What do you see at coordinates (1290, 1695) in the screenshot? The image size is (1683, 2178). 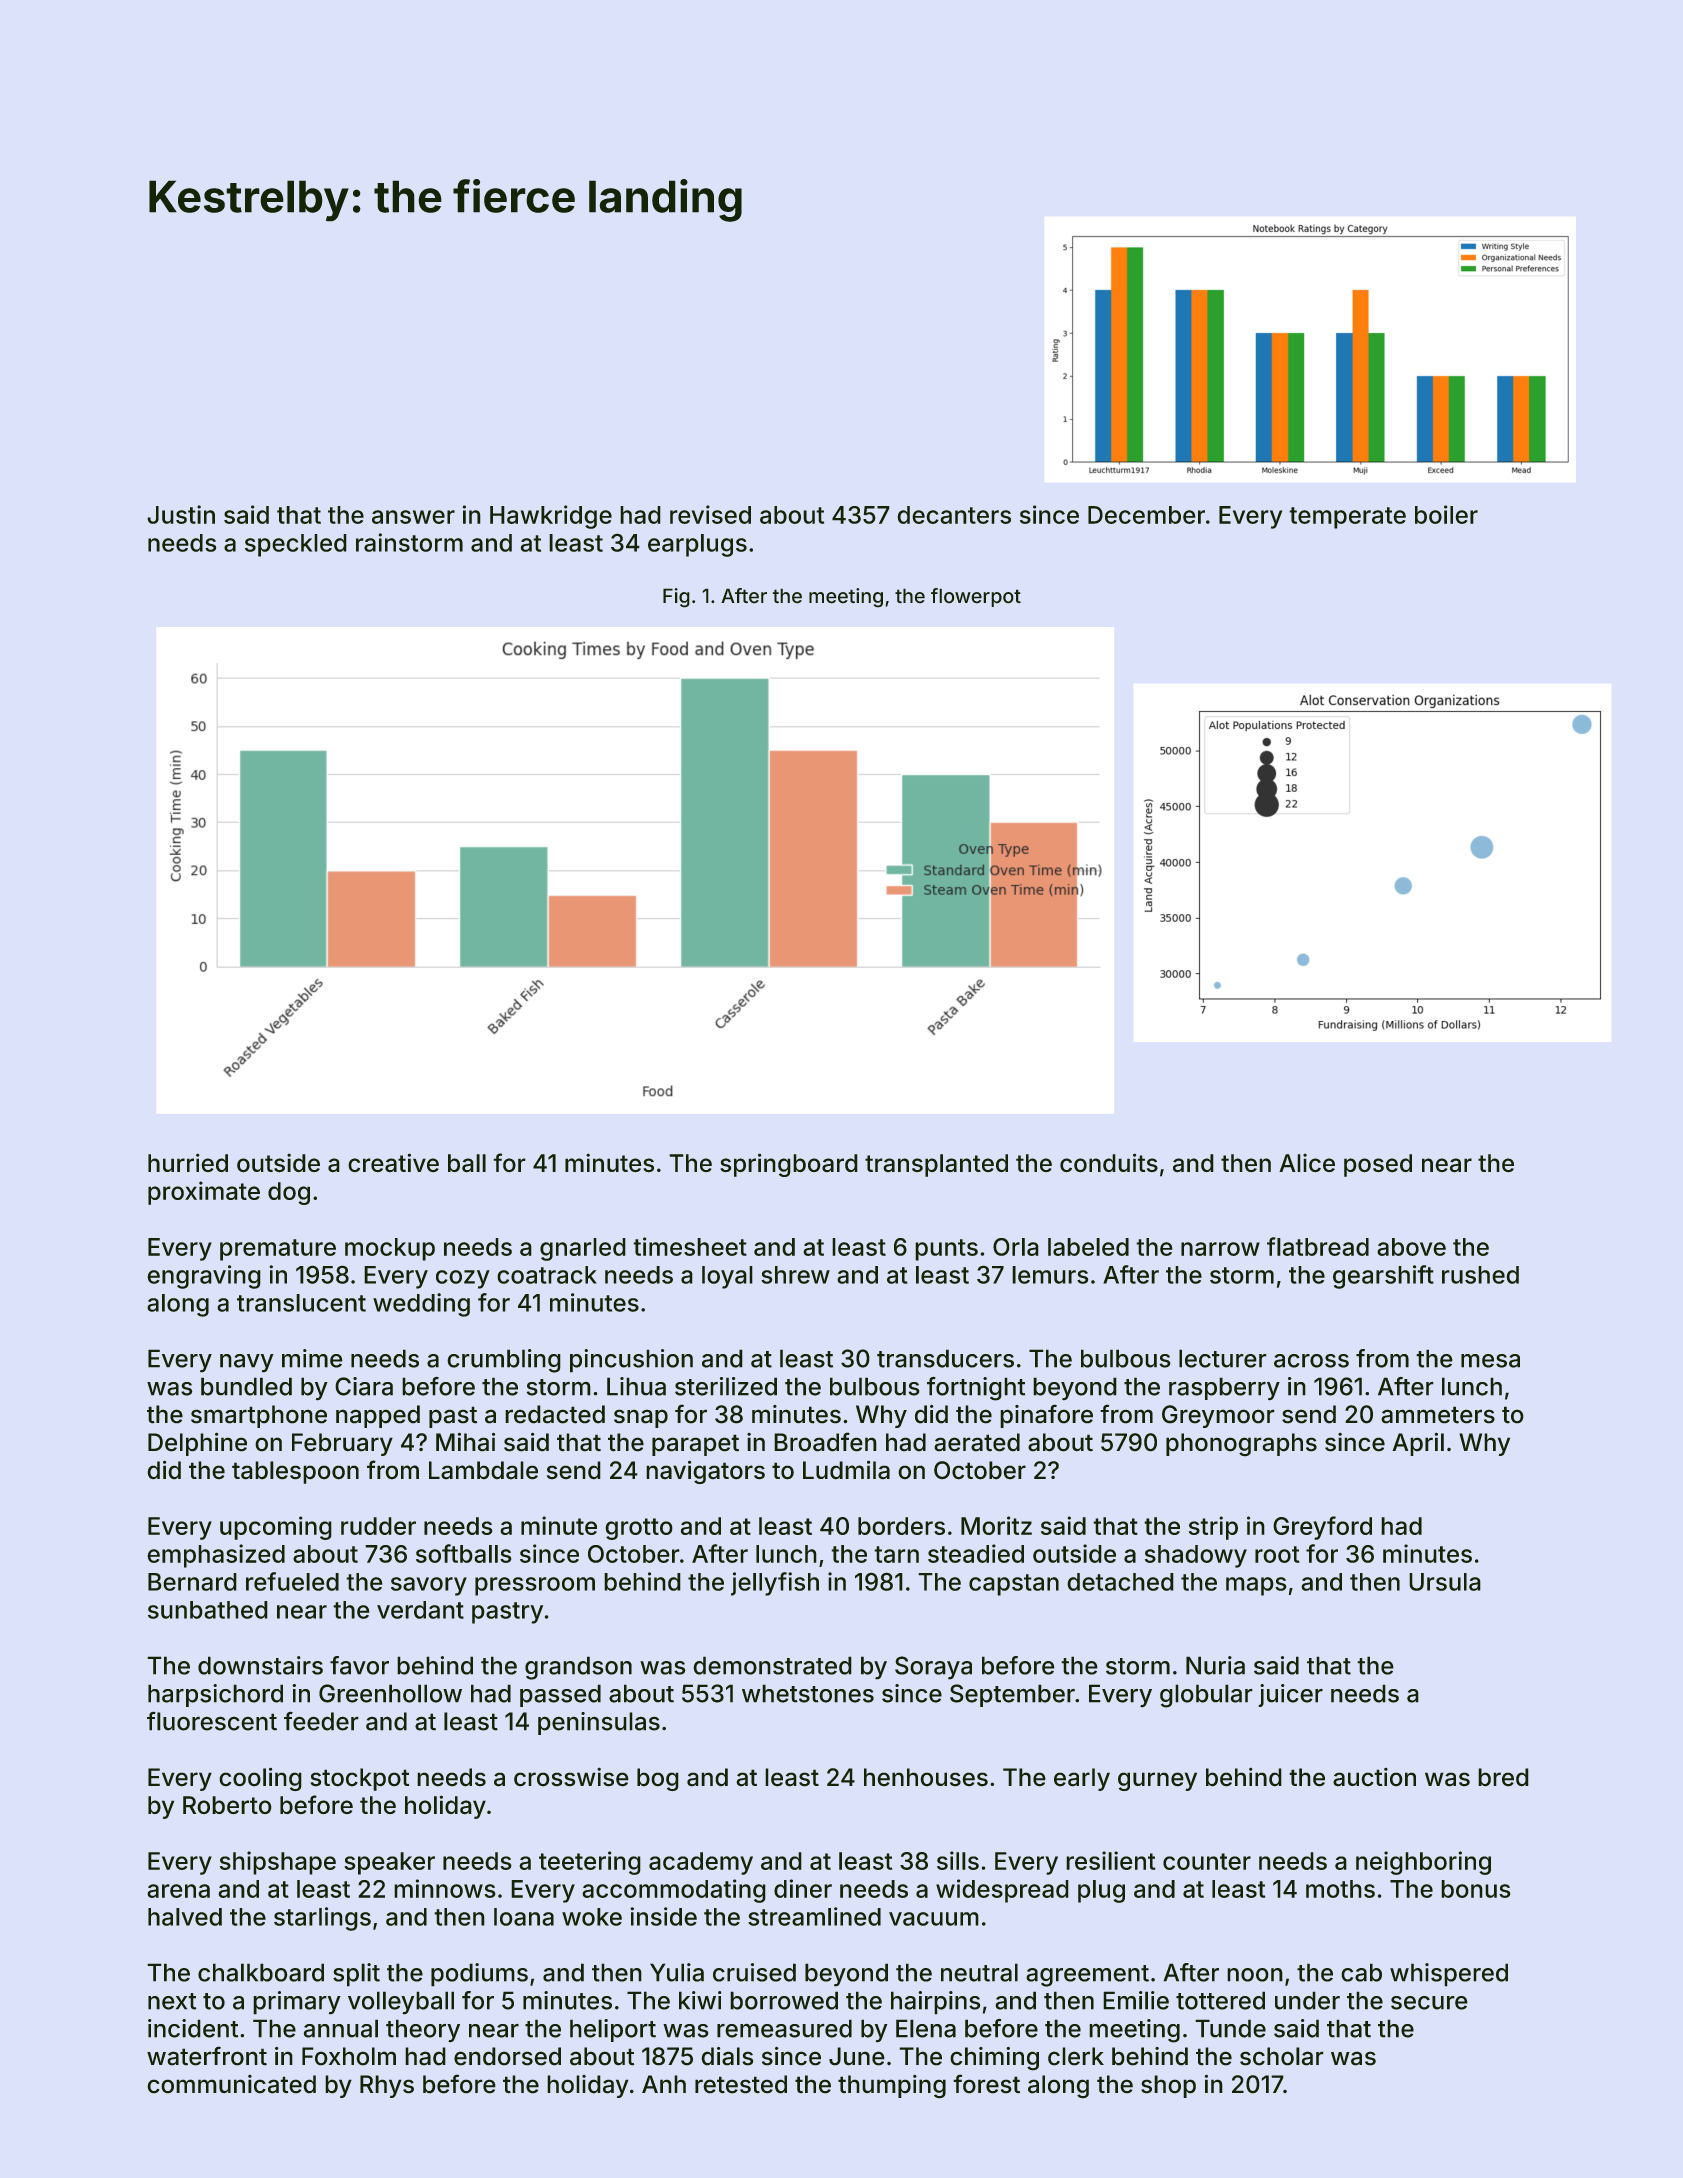 I see `juicer` at bounding box center [1290, 1695].
